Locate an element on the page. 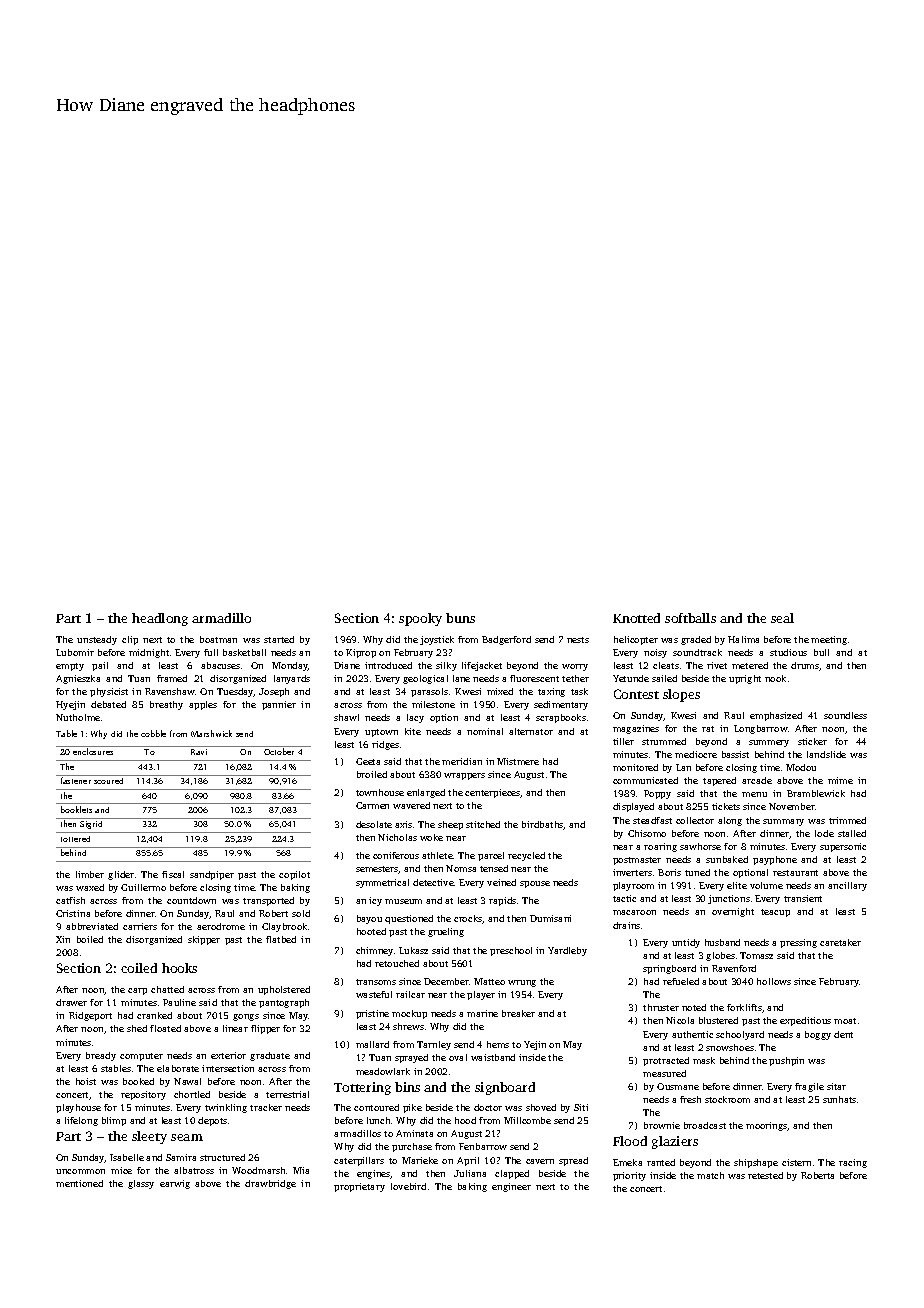 The image size is (924, 1308). lovebird is located at coordinates (408, 1186).
